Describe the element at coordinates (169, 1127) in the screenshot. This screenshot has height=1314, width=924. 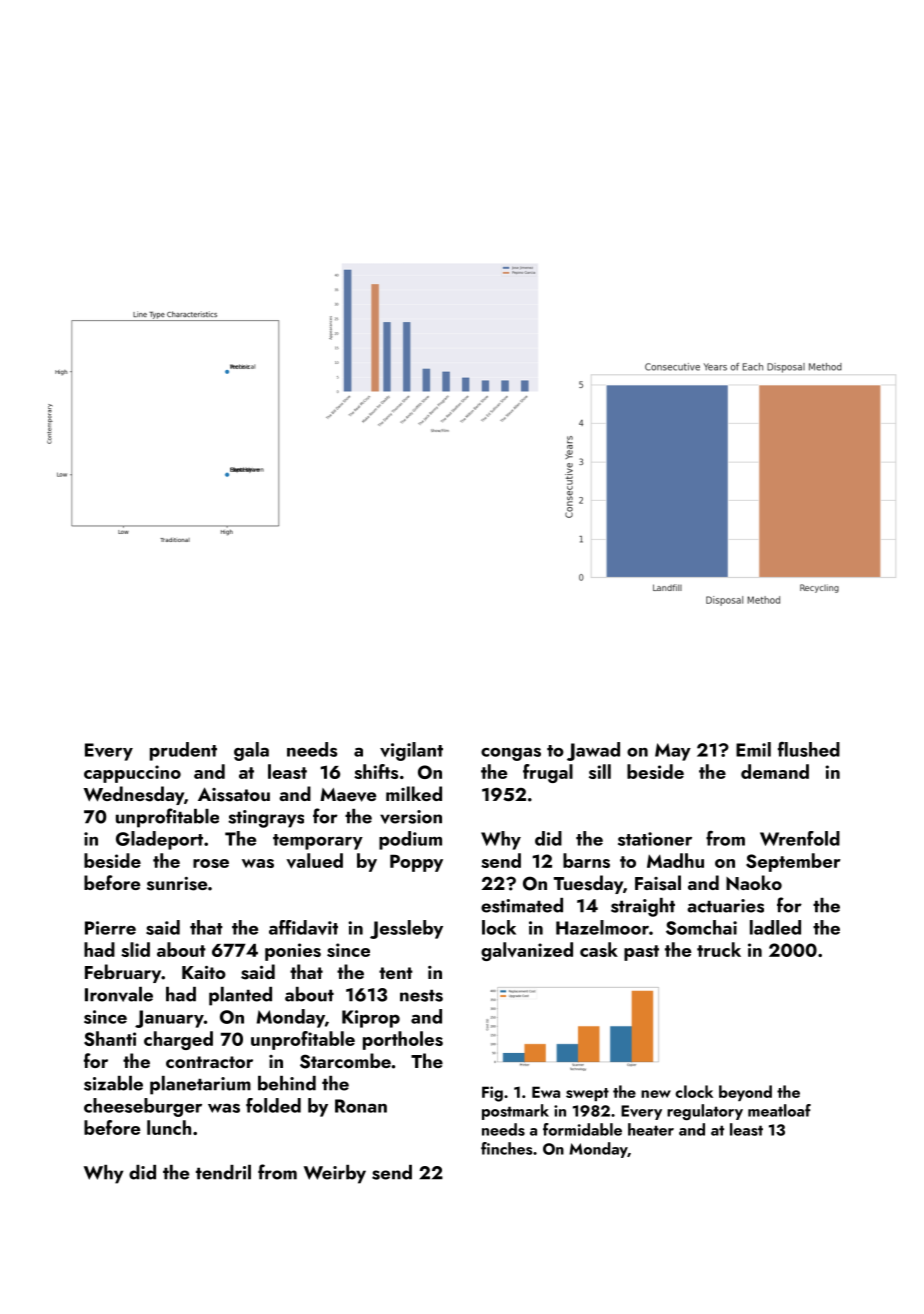
I see `lunch` at that location.
